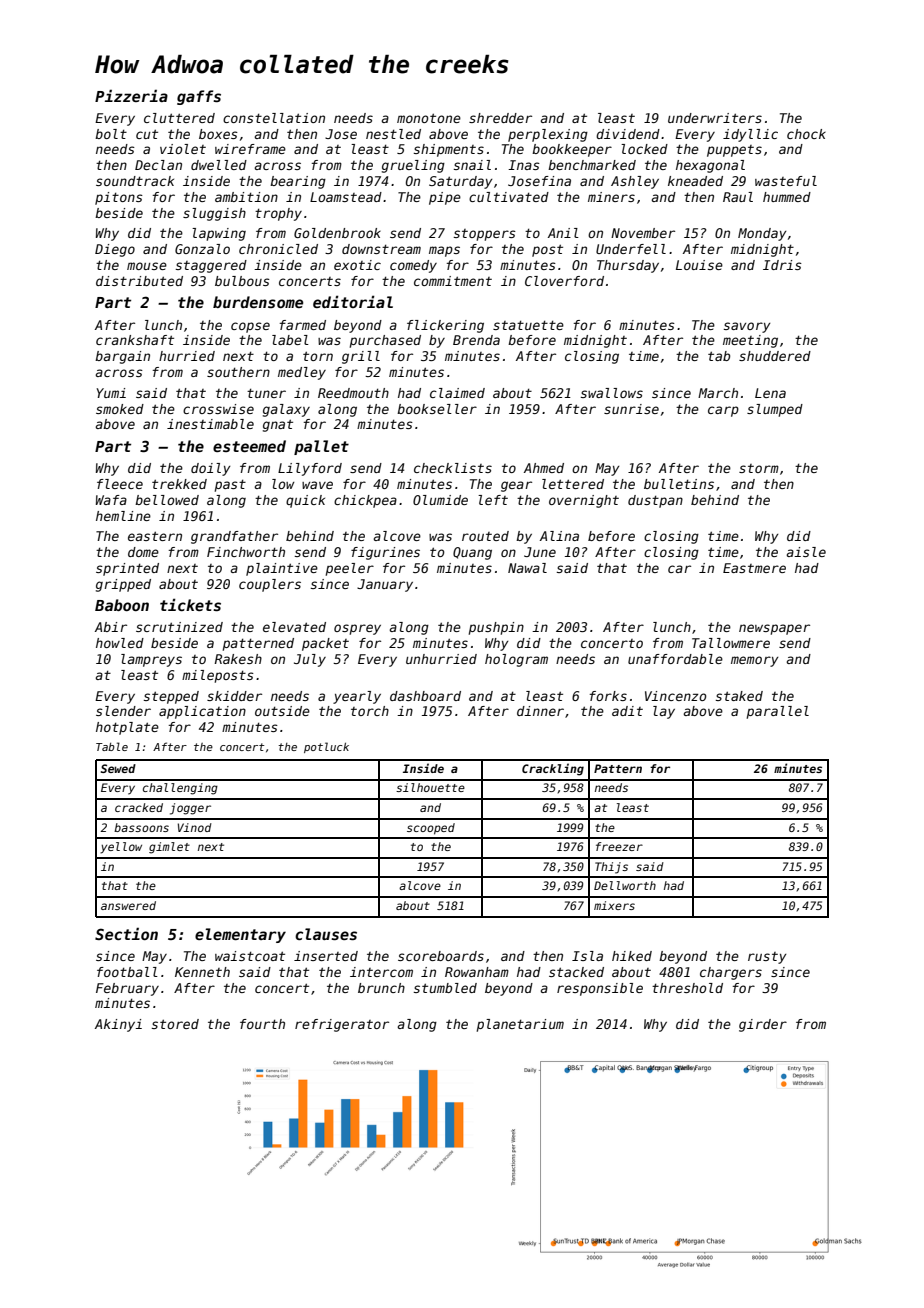  What do you see at coordinates (353, 301) in the document?
I see `editorial` at bounding box center [353, 301].
